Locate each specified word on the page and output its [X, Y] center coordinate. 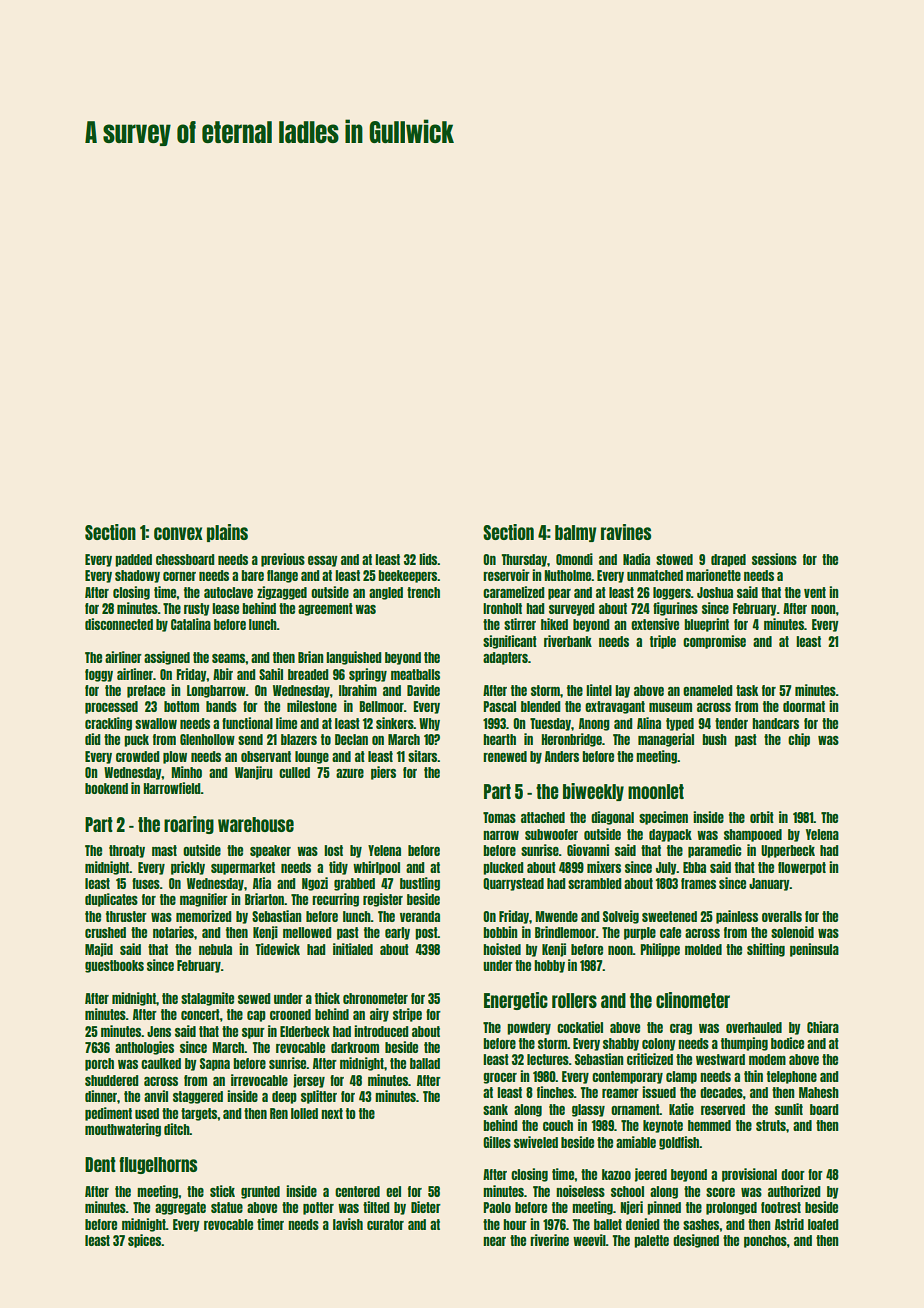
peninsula [814, 950]
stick [222, 1191]
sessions [774, 559]
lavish [348, 1224]
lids [428, 559]
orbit [762, 817]
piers [383, 773]
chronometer [375, 998]
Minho [187, 772]
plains [227, 533]
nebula [215, 949]
